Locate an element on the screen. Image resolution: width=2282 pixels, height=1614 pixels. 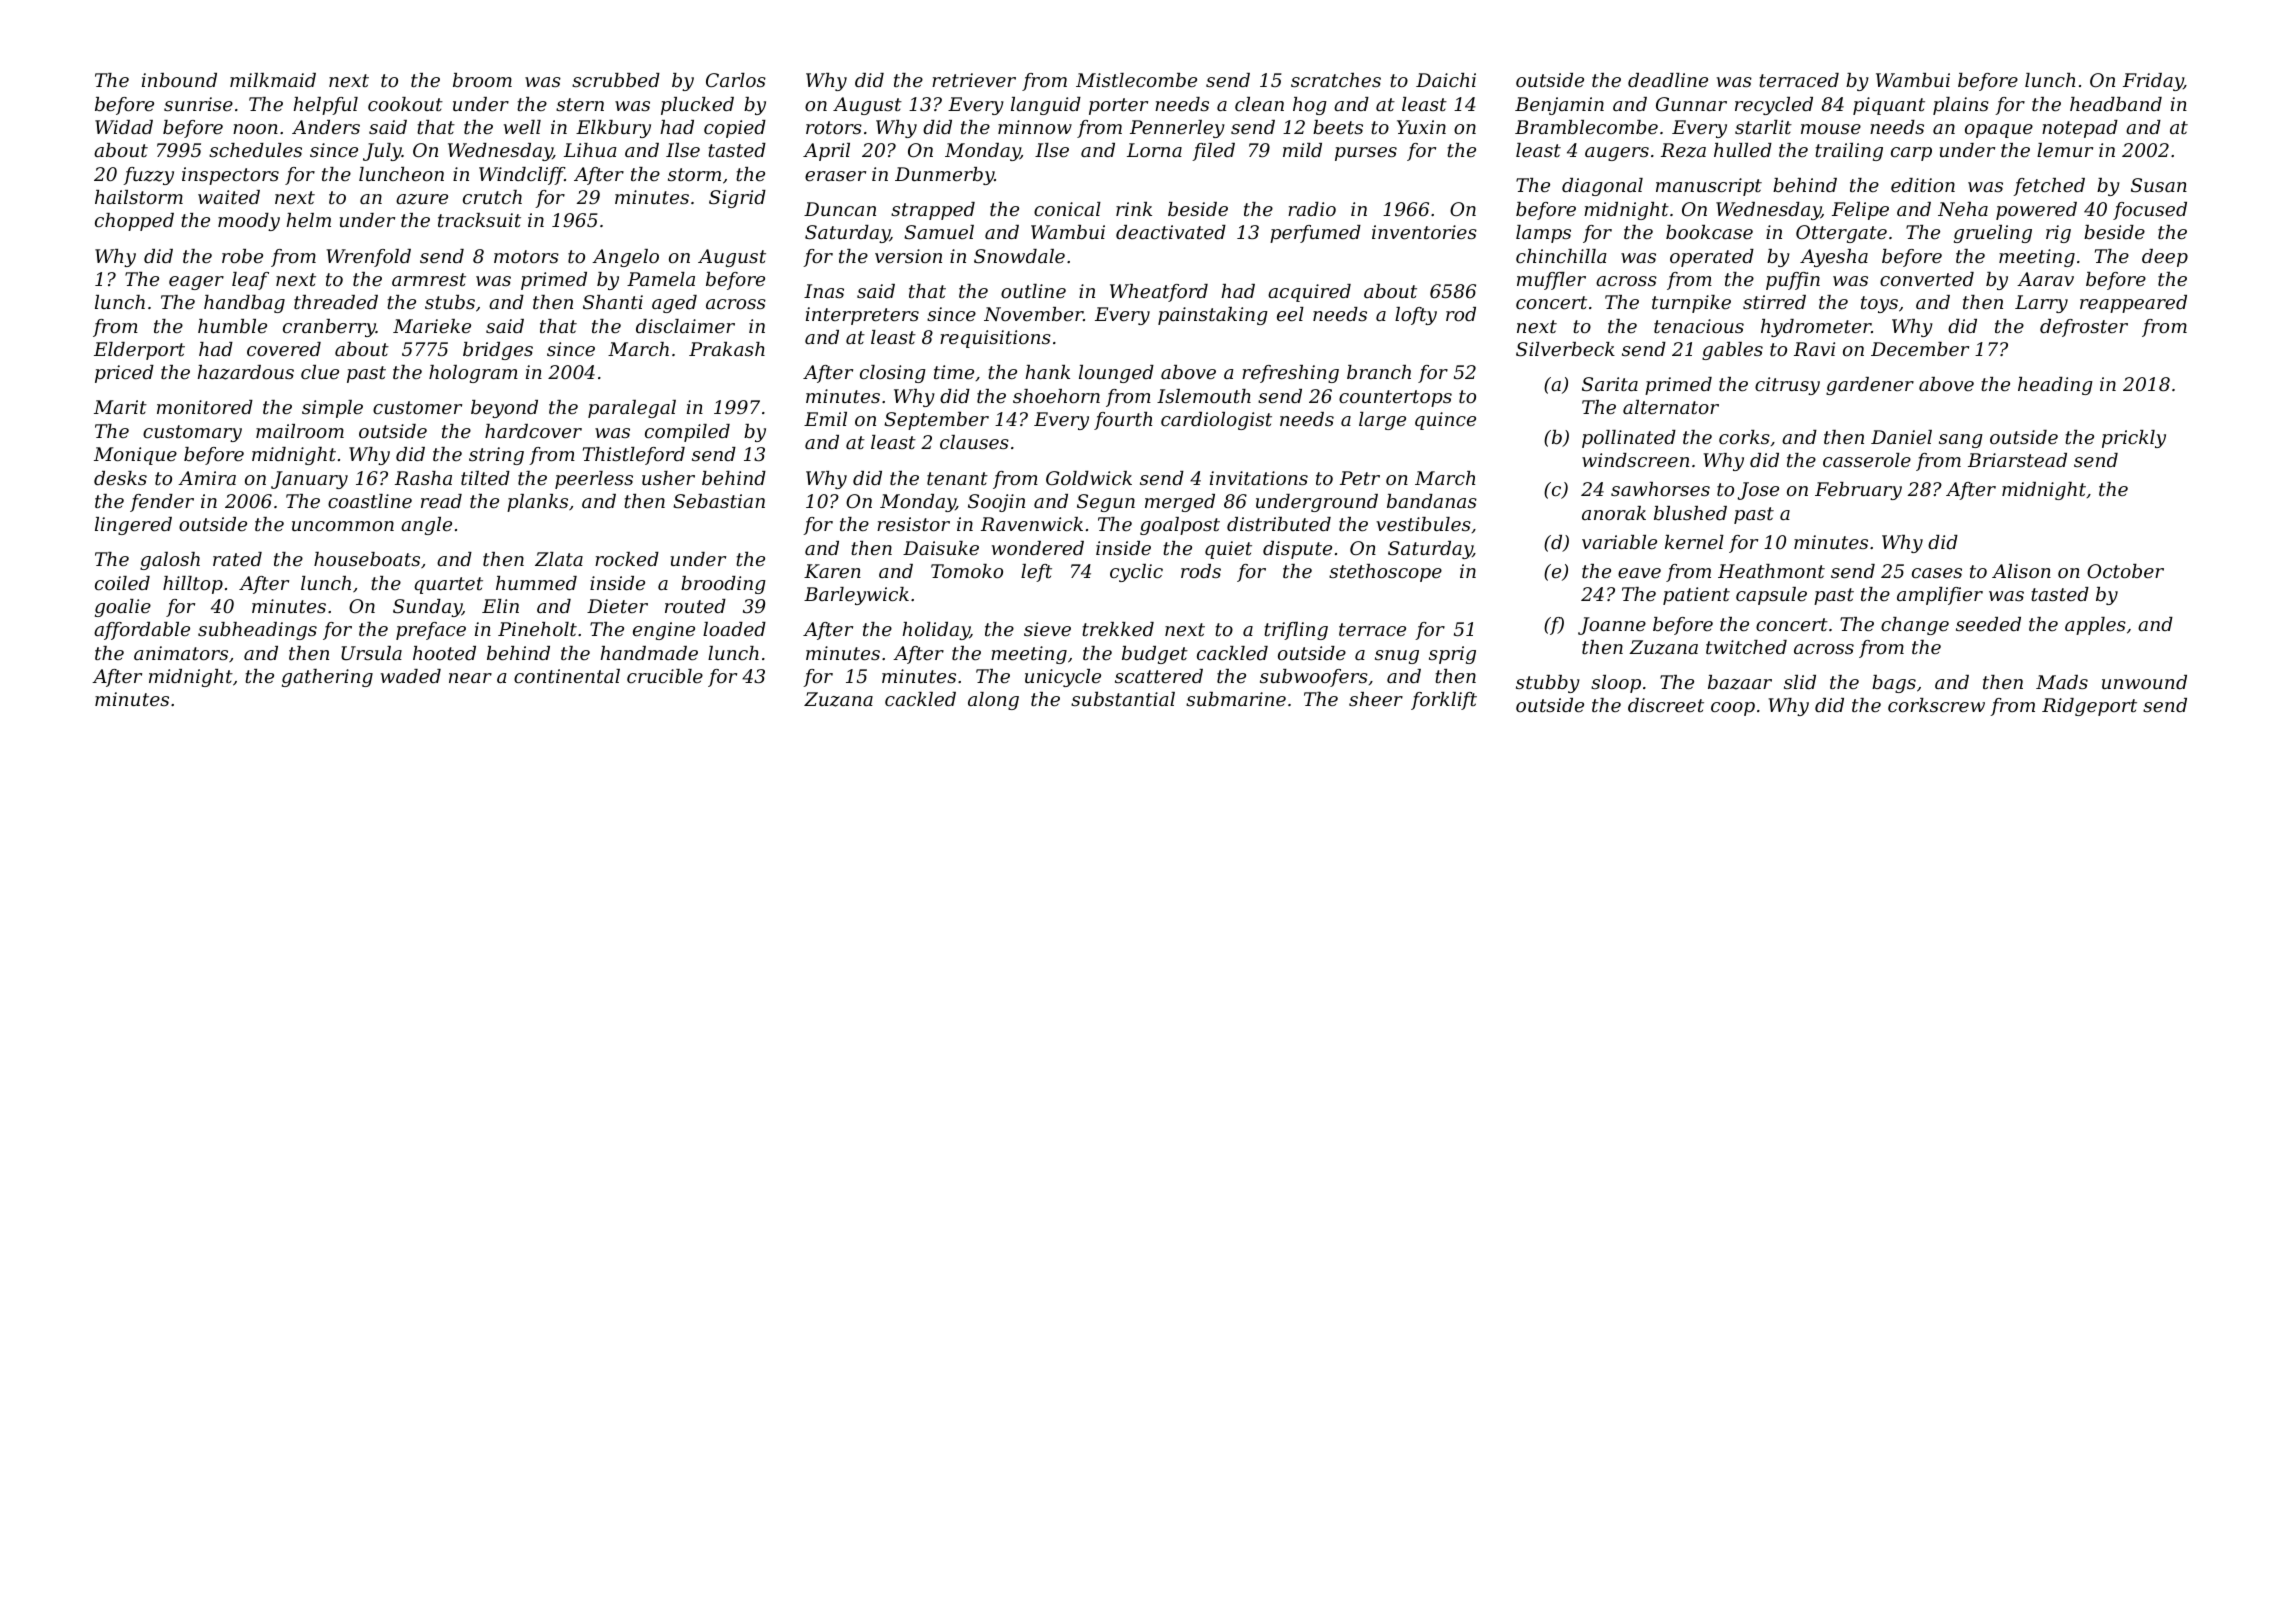
trifling is located at coordinates (1296, 631).
